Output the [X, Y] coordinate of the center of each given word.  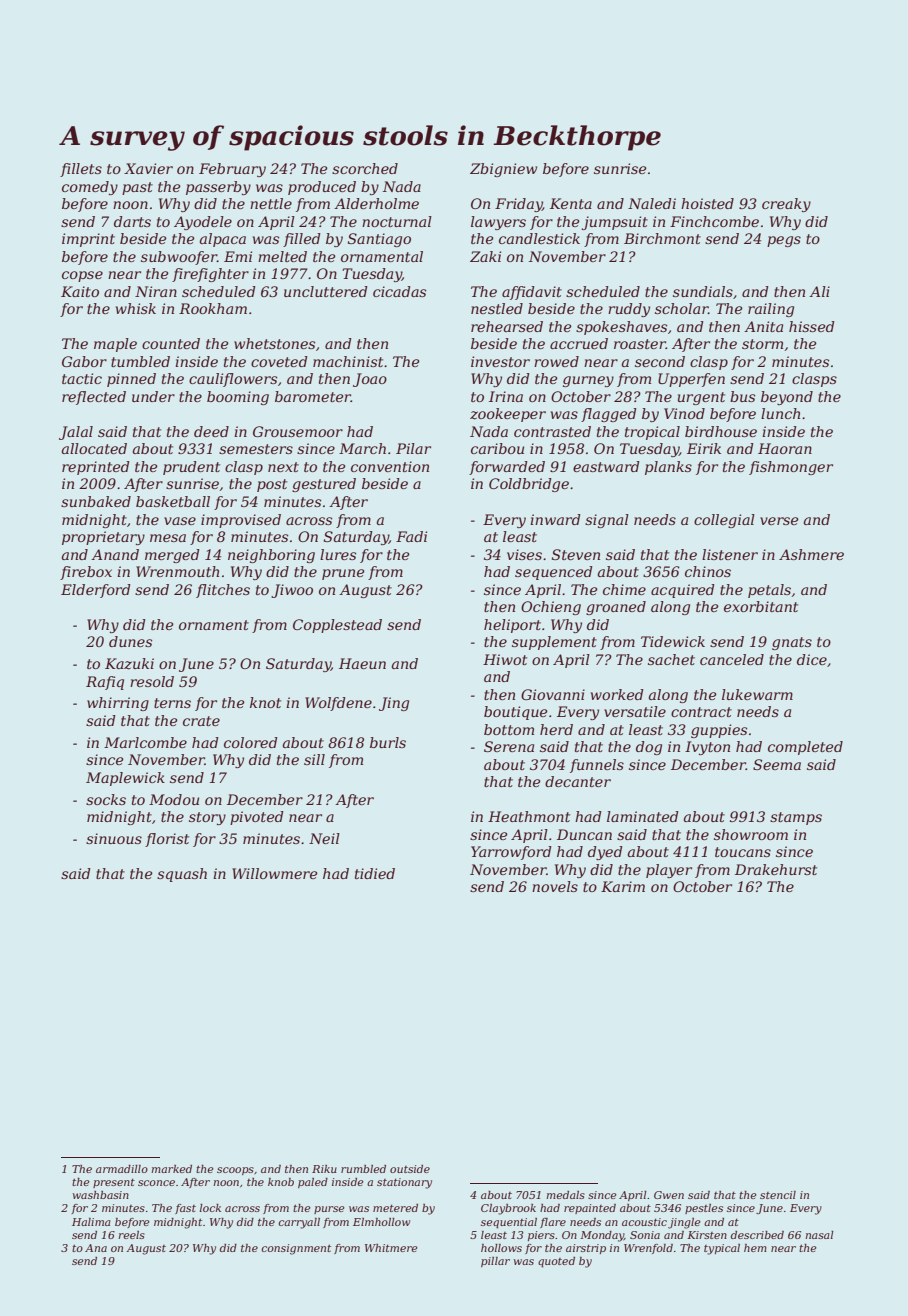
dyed [605, 853]
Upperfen [691, 380]
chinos [708, 571]
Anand [115, 554]
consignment [296, 1249]
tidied [375, 873]
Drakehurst [776, 869]
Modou [174, 799]
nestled [497, 308]
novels [555, 886]
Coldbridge [529, 485]
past [137, 188]
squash [182, 875]
